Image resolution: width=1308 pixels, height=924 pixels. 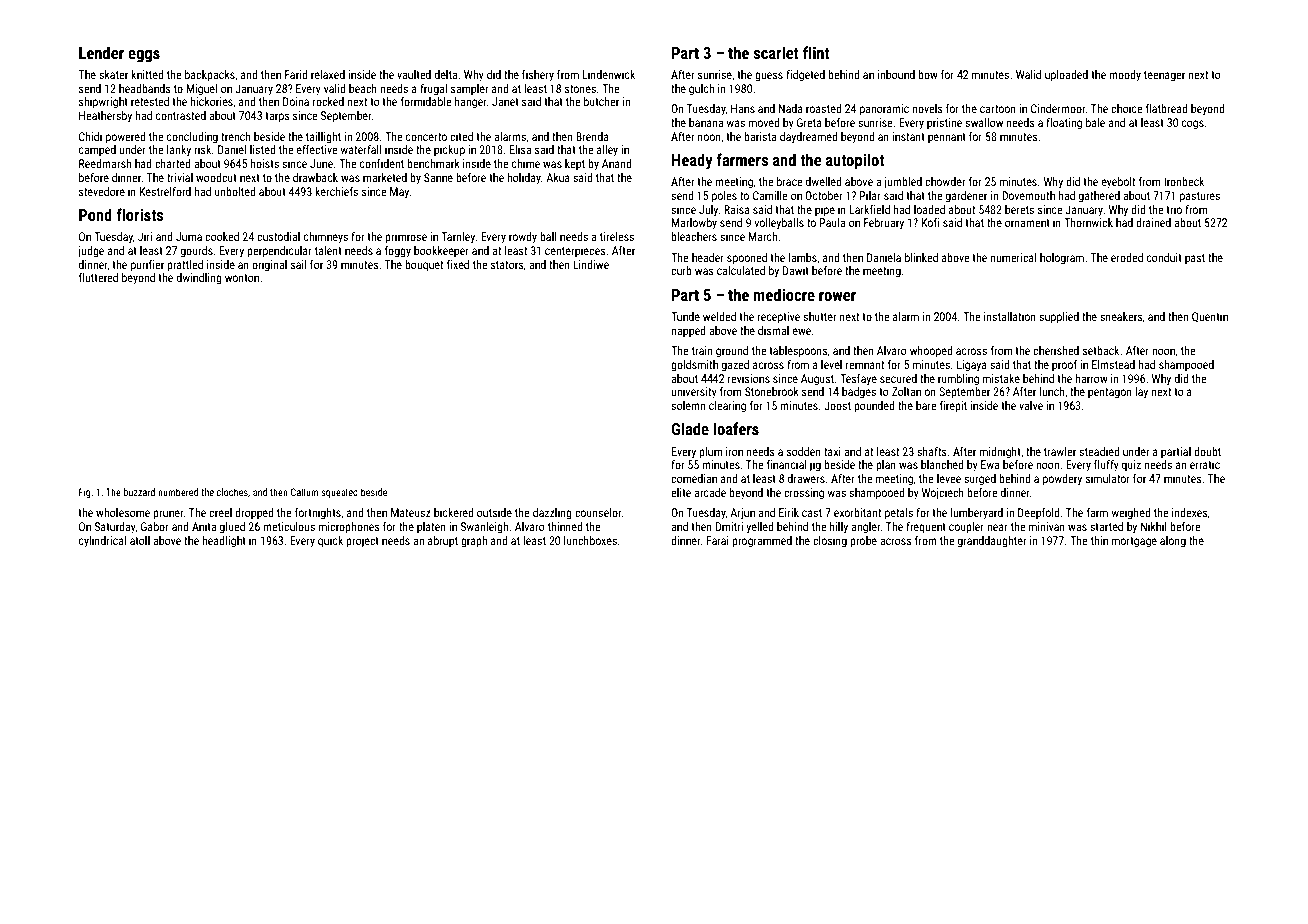 I want to click on flatbread, so click(x=1167, y=108).
